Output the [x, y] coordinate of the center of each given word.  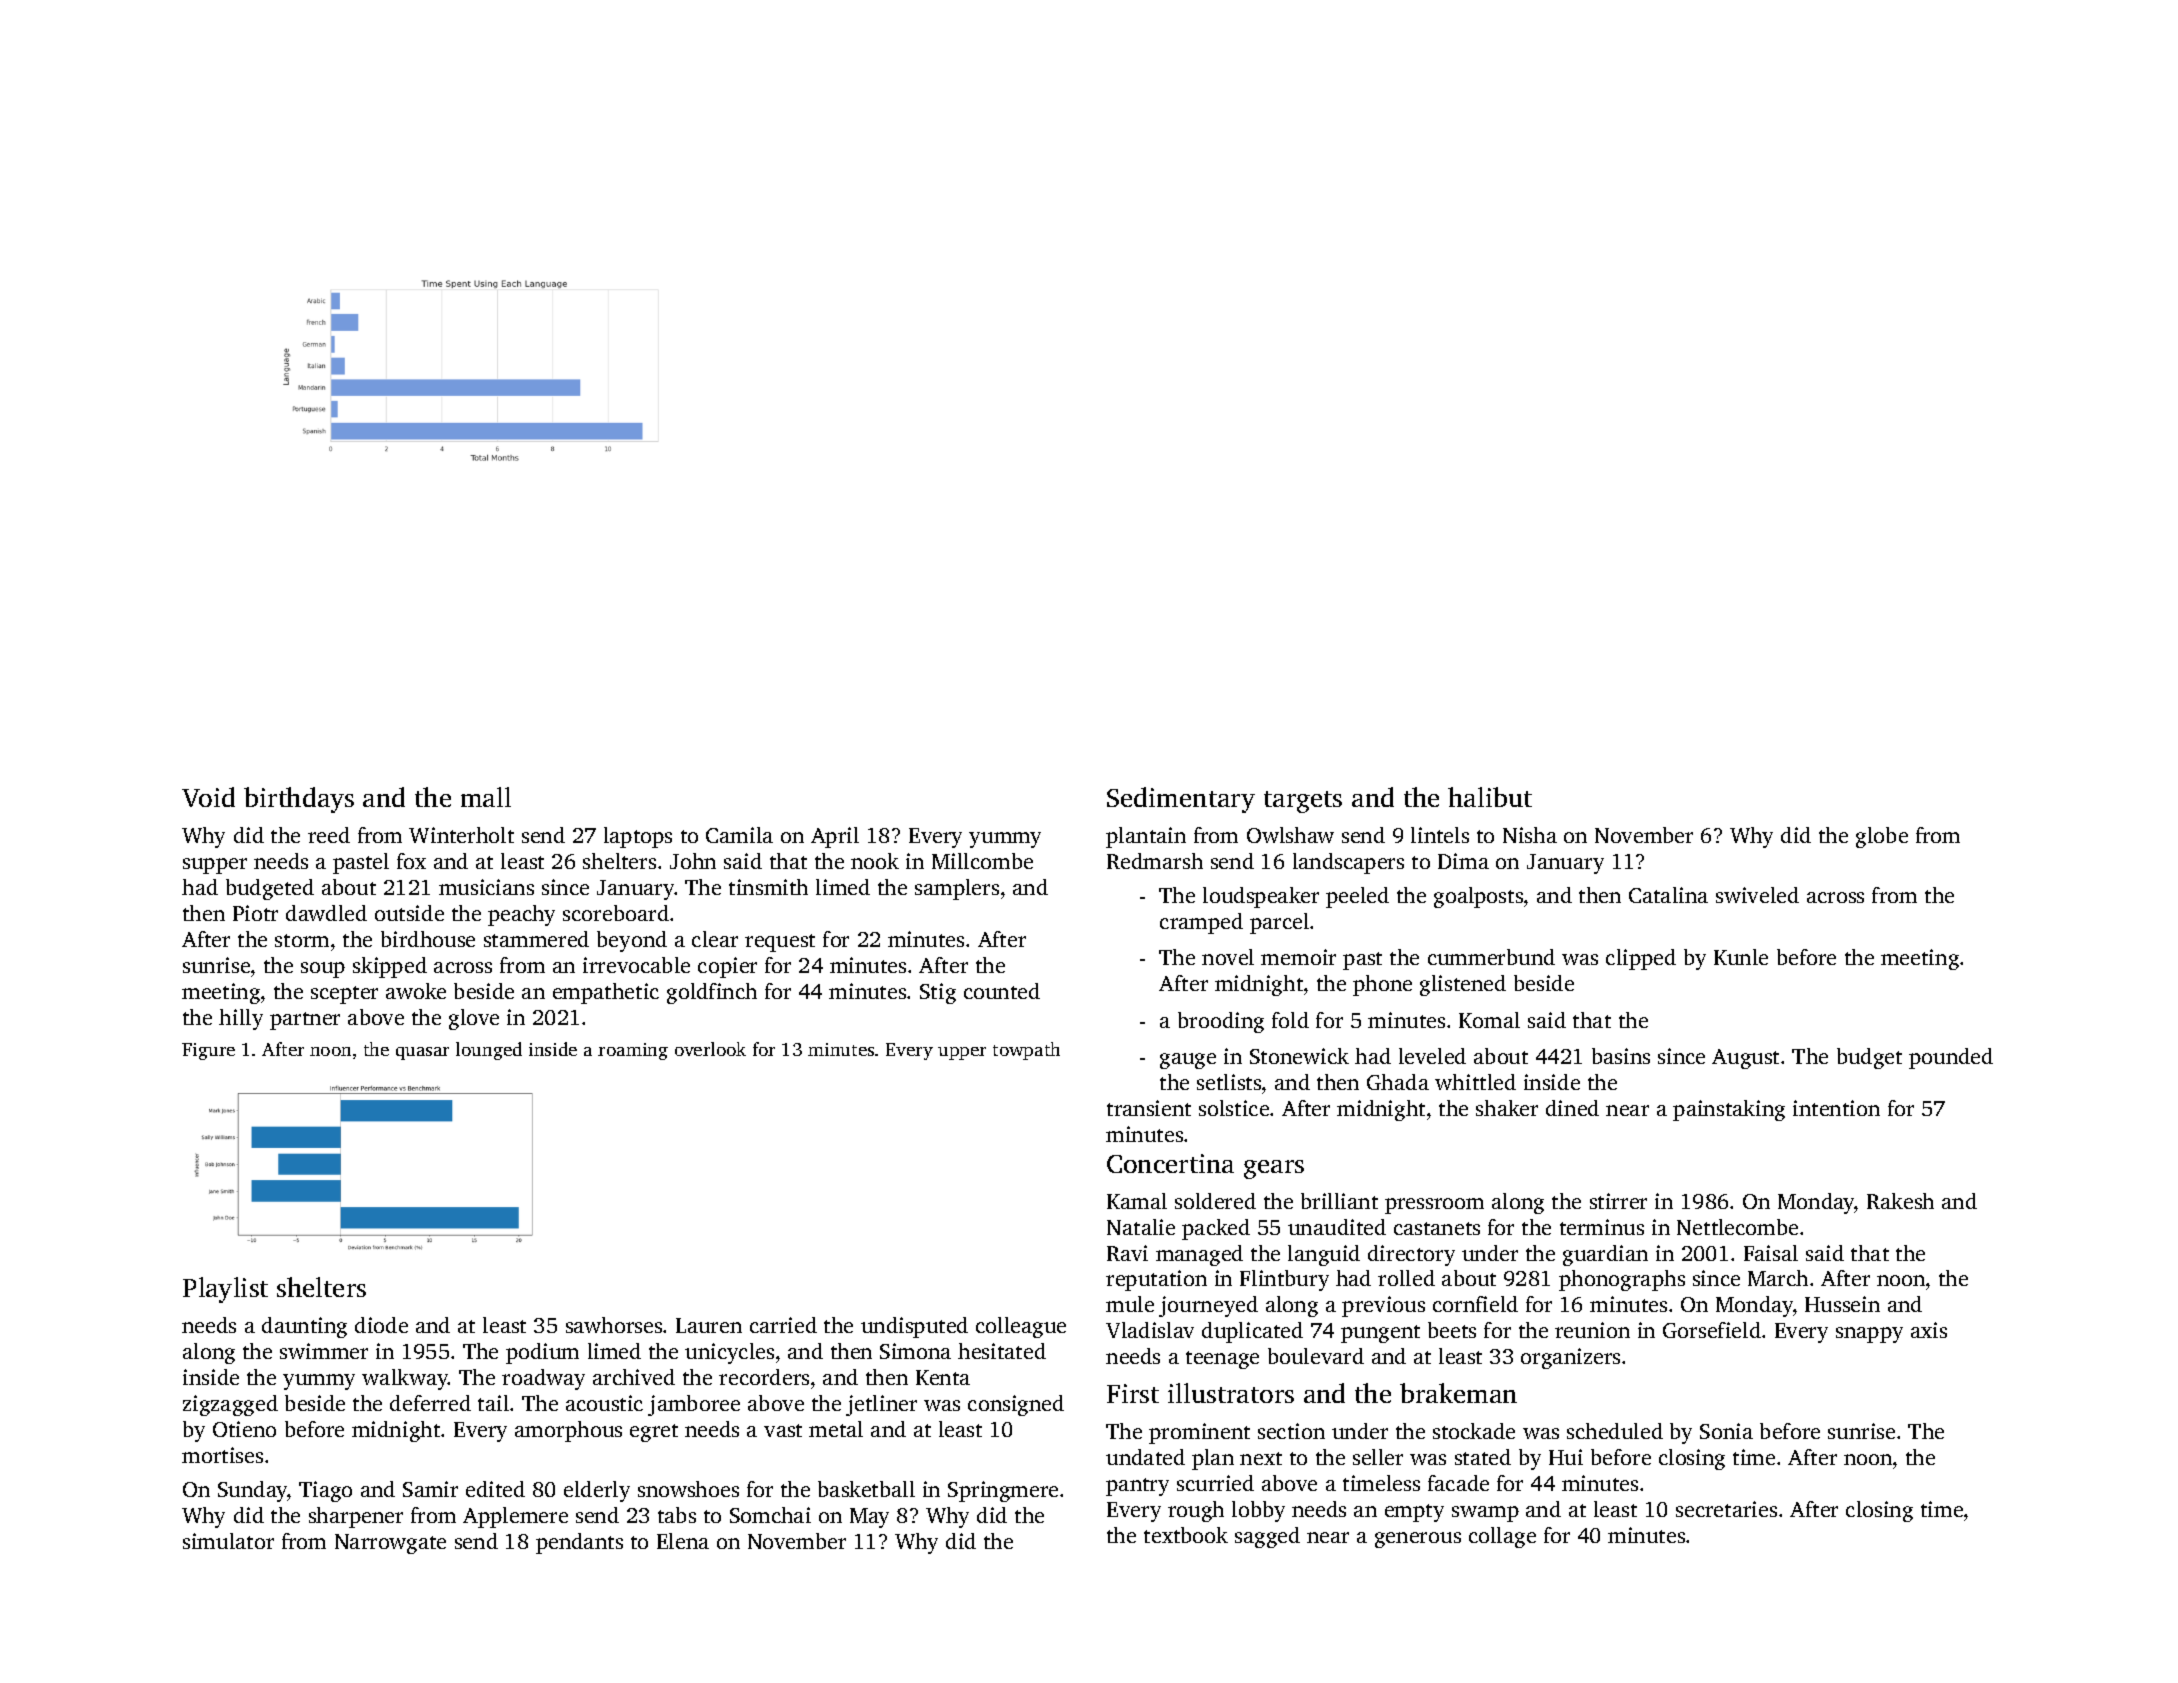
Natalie [1141, 1227]
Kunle [1741, 957]
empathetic [606, 993]
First [1133, 1393]
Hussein [1842, 1304]
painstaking [1729, 1110]
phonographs [1622, 1280]
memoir [1298, 957]
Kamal [1137, 1201]
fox [411, 861]
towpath [1026, 1051]
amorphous [568, 1431]
